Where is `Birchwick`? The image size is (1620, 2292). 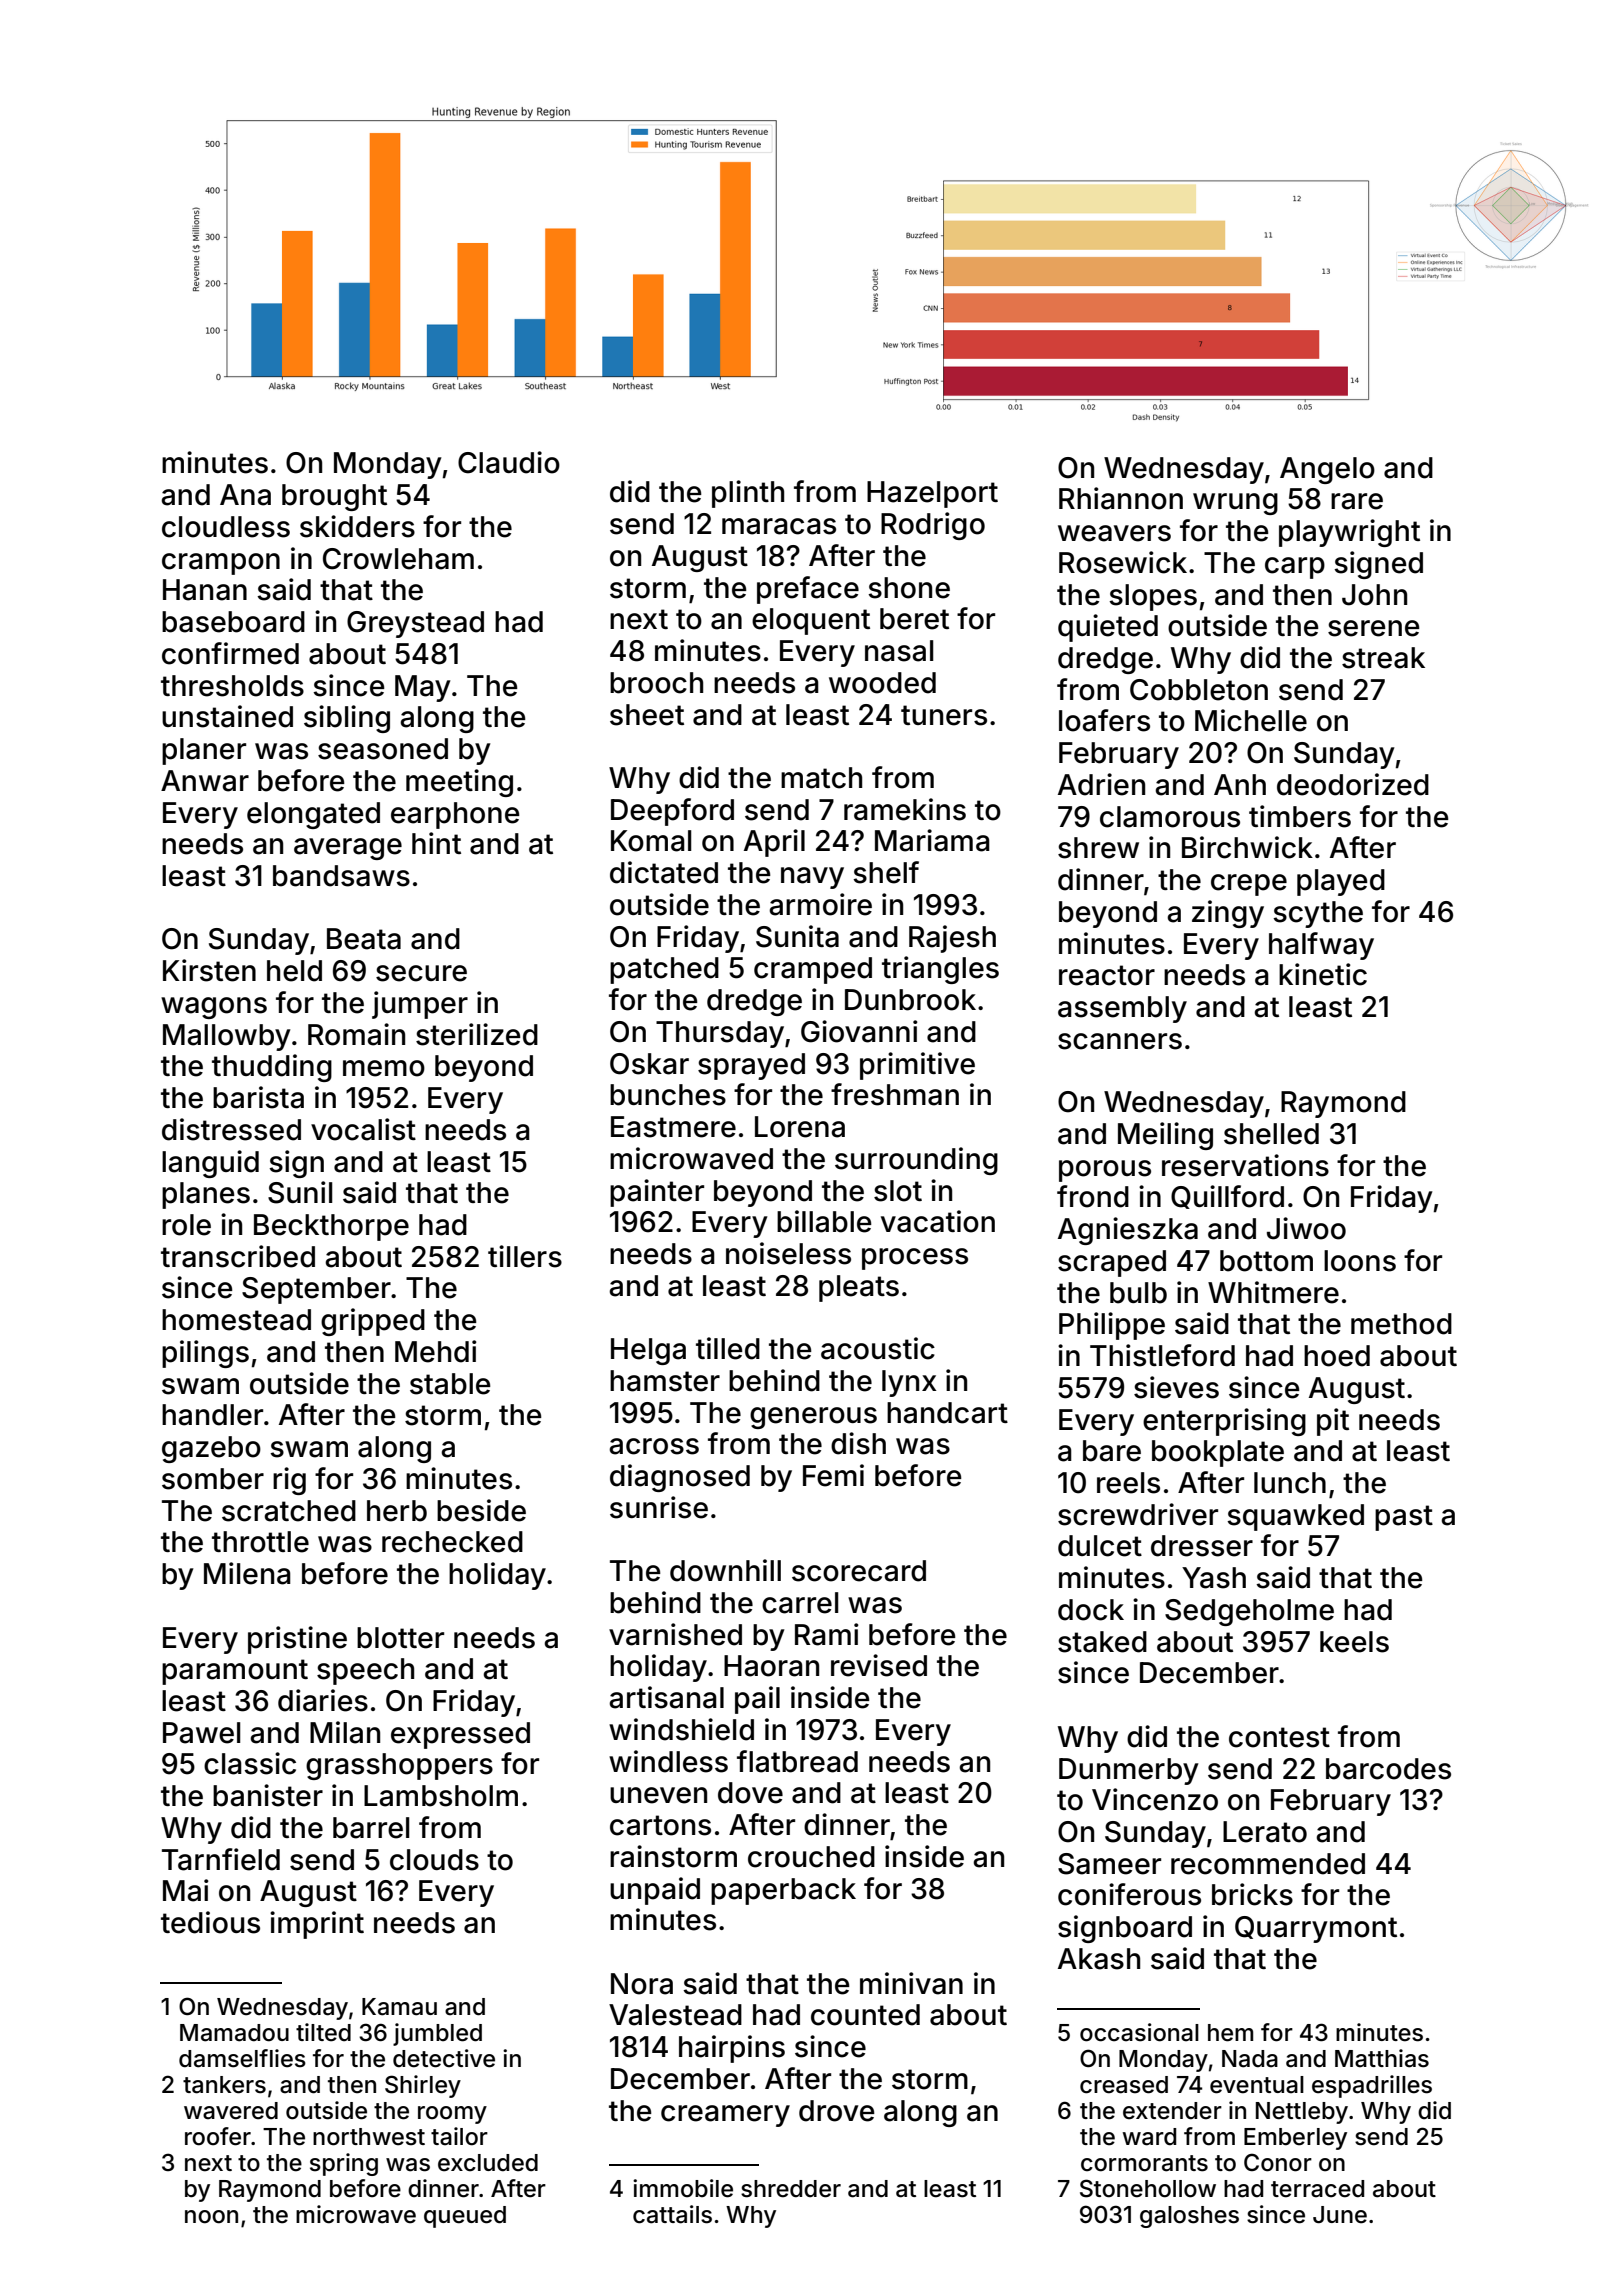
Birchwick is located at coordinates (1247, 847).
